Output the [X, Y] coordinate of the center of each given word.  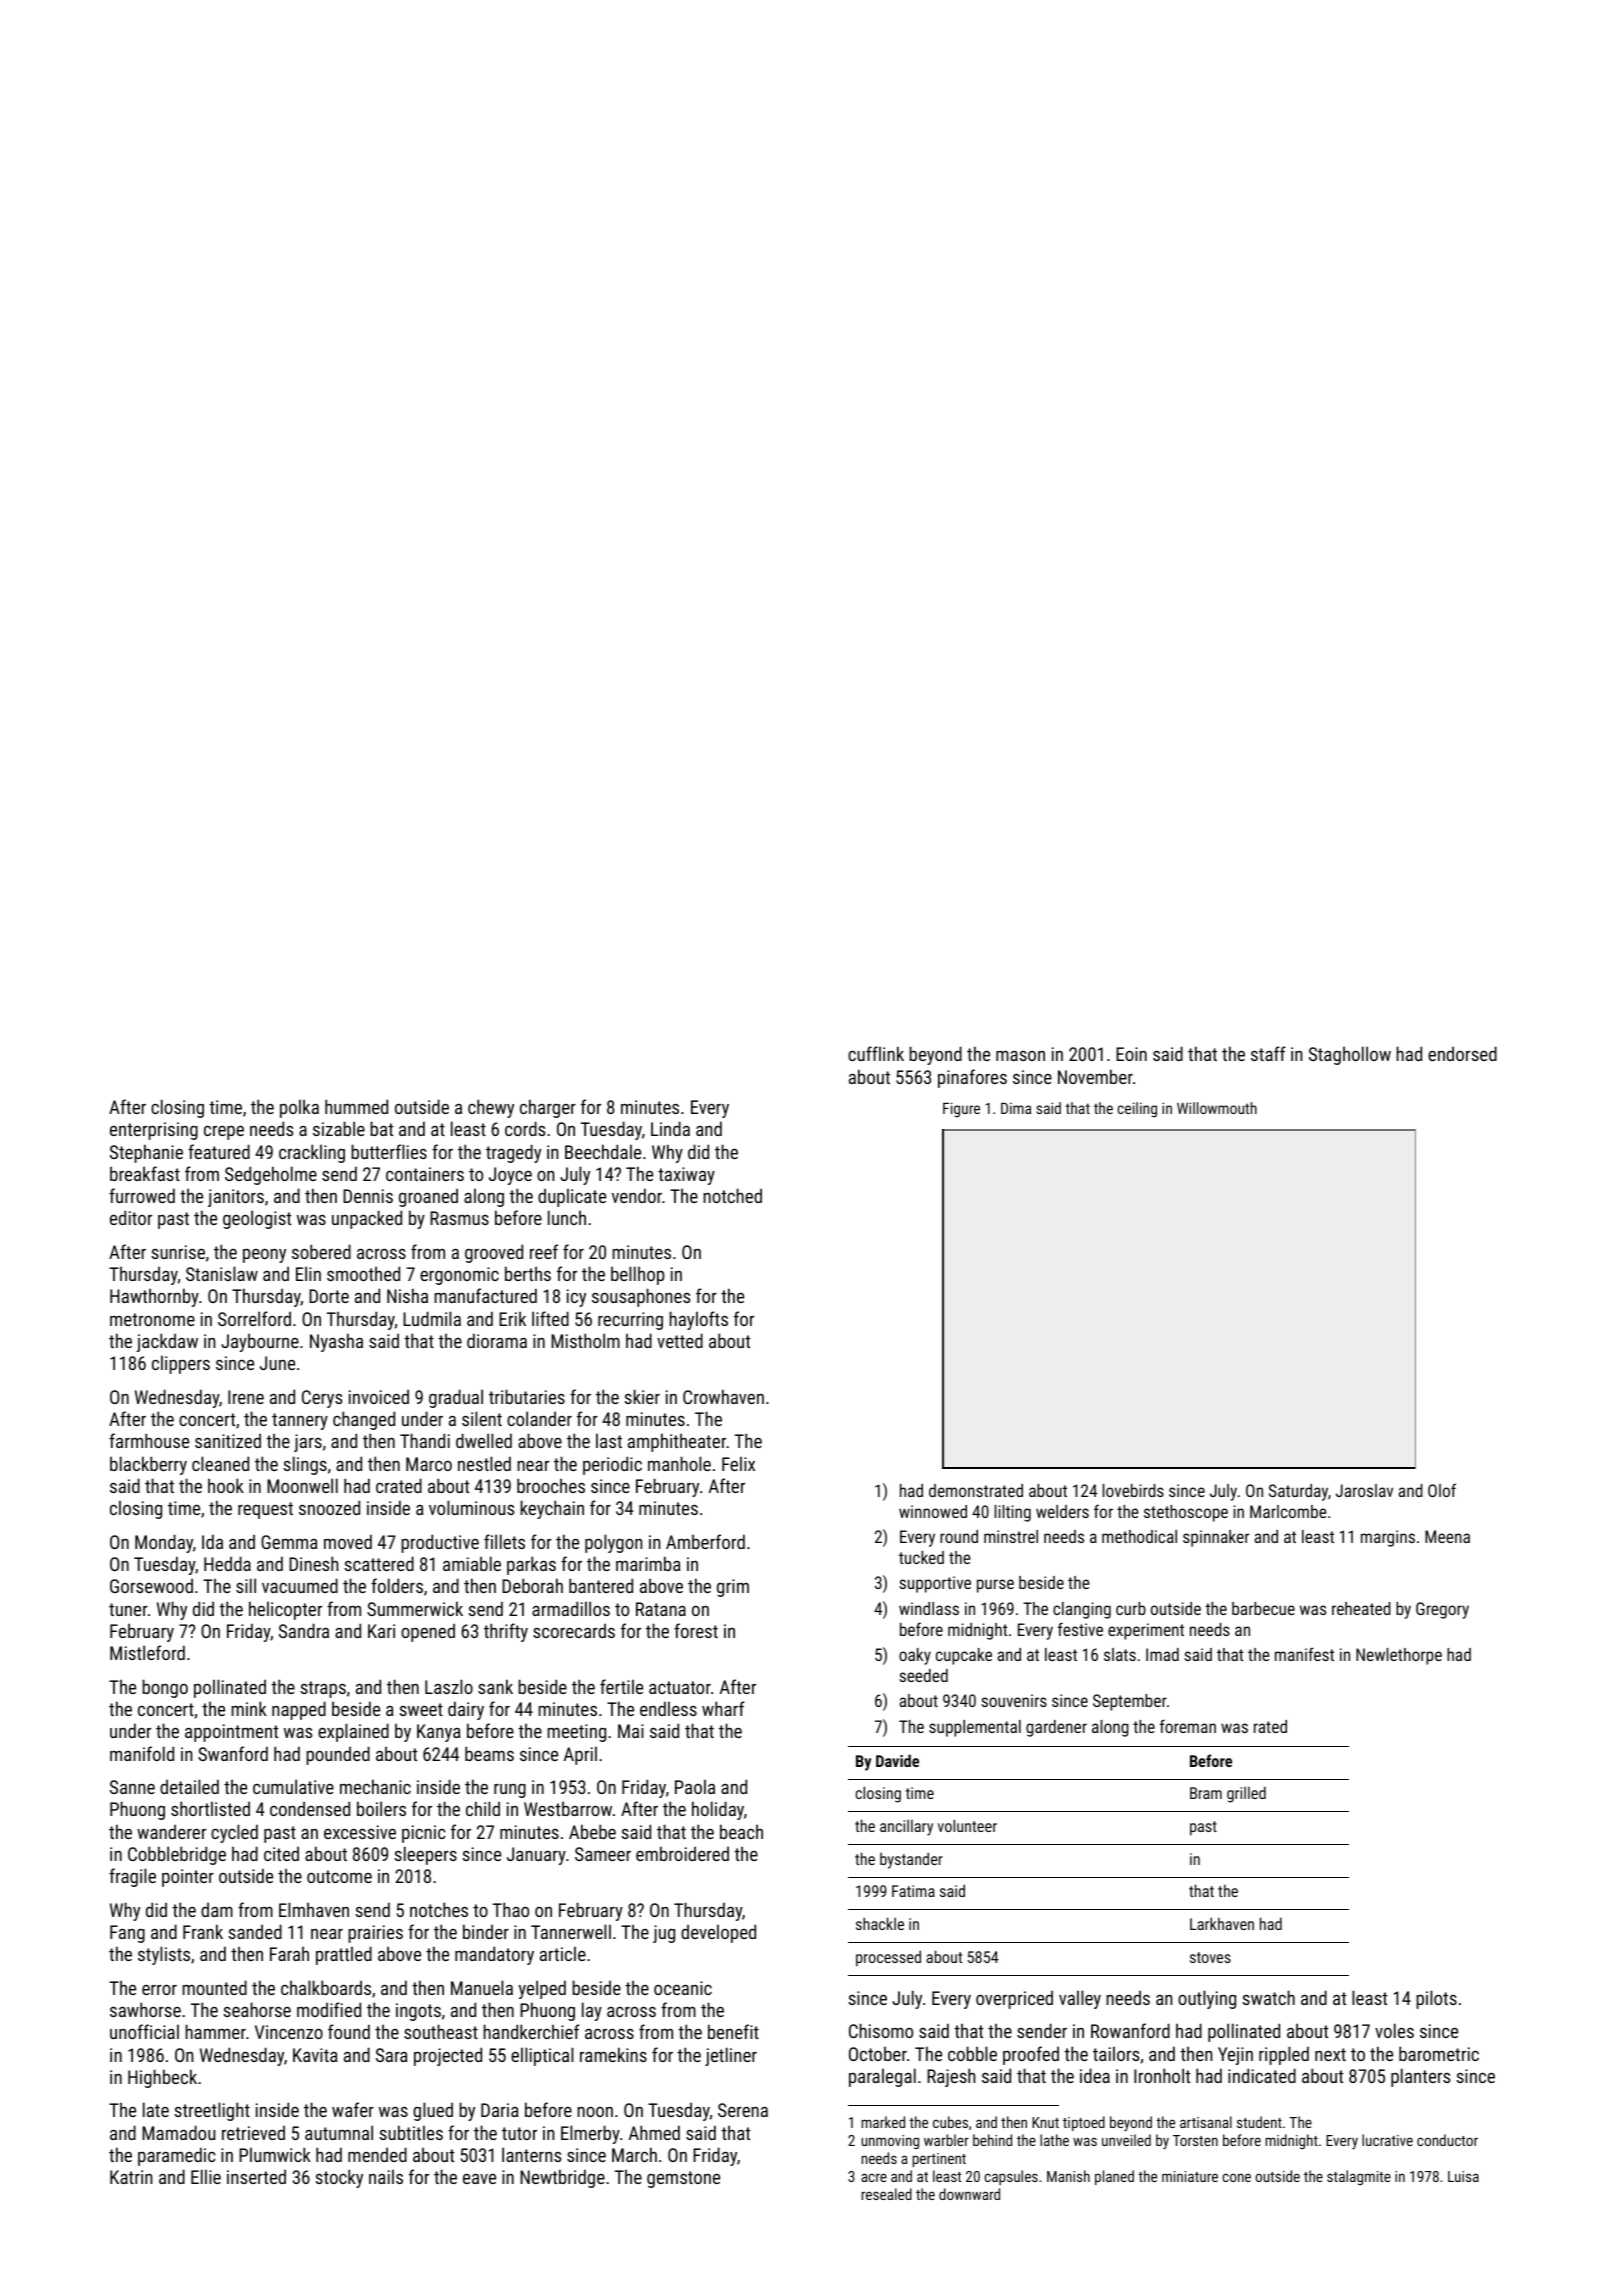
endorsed [1462, 1053]
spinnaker [1216, 1538]
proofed [1031, 2055]
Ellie [206, 2176]
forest [696, 1630]
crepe [224, 1133]
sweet [421, 1709]
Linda [670, 1128]
